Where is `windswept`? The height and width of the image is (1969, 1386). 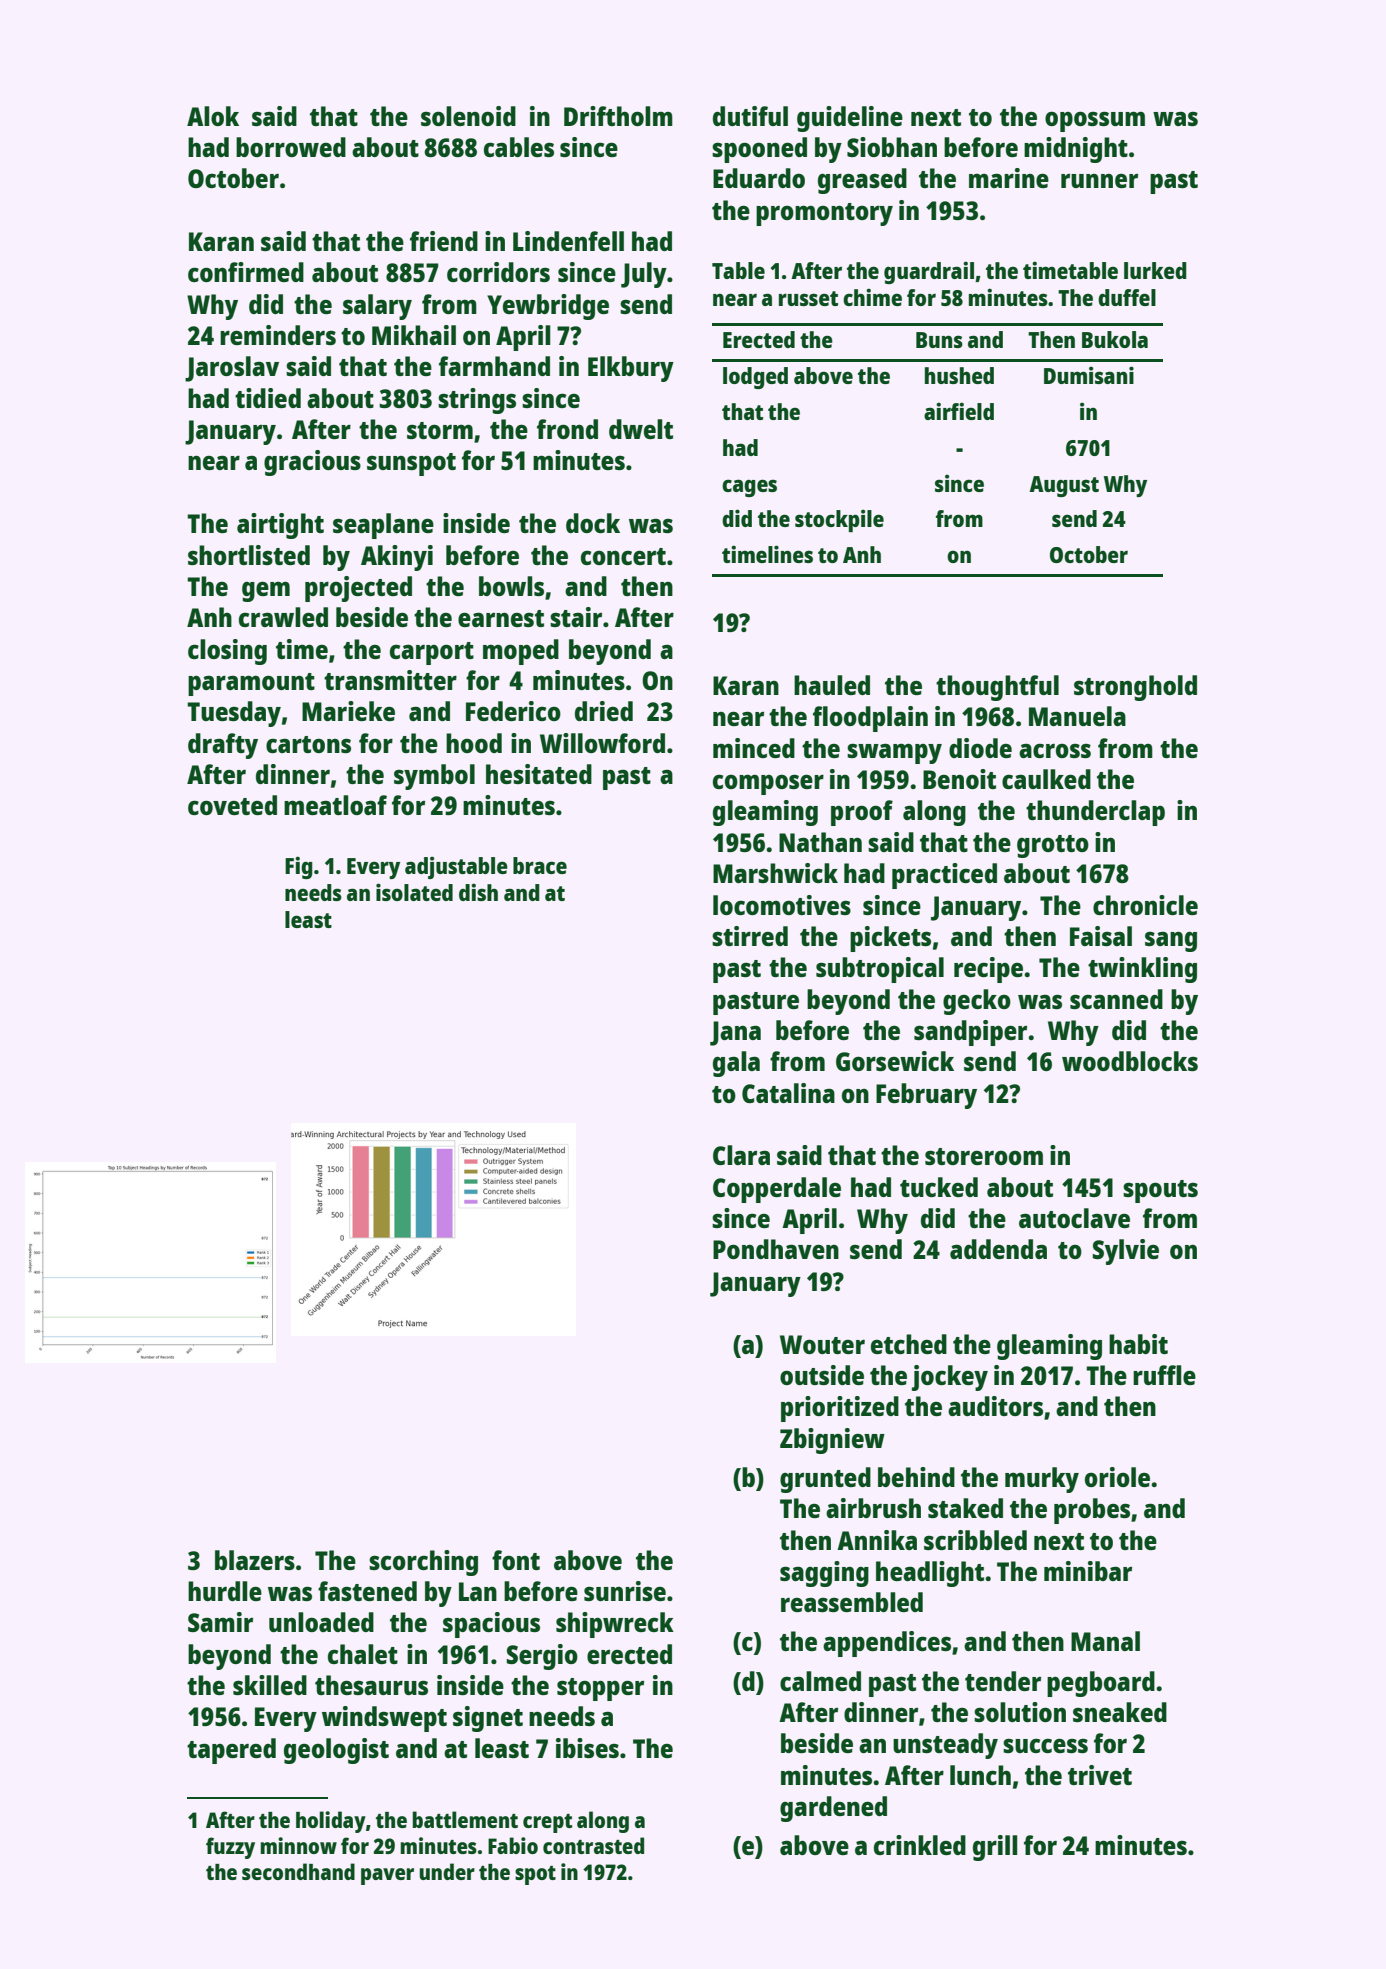 windswept is located at coordinates (384, 1719).
